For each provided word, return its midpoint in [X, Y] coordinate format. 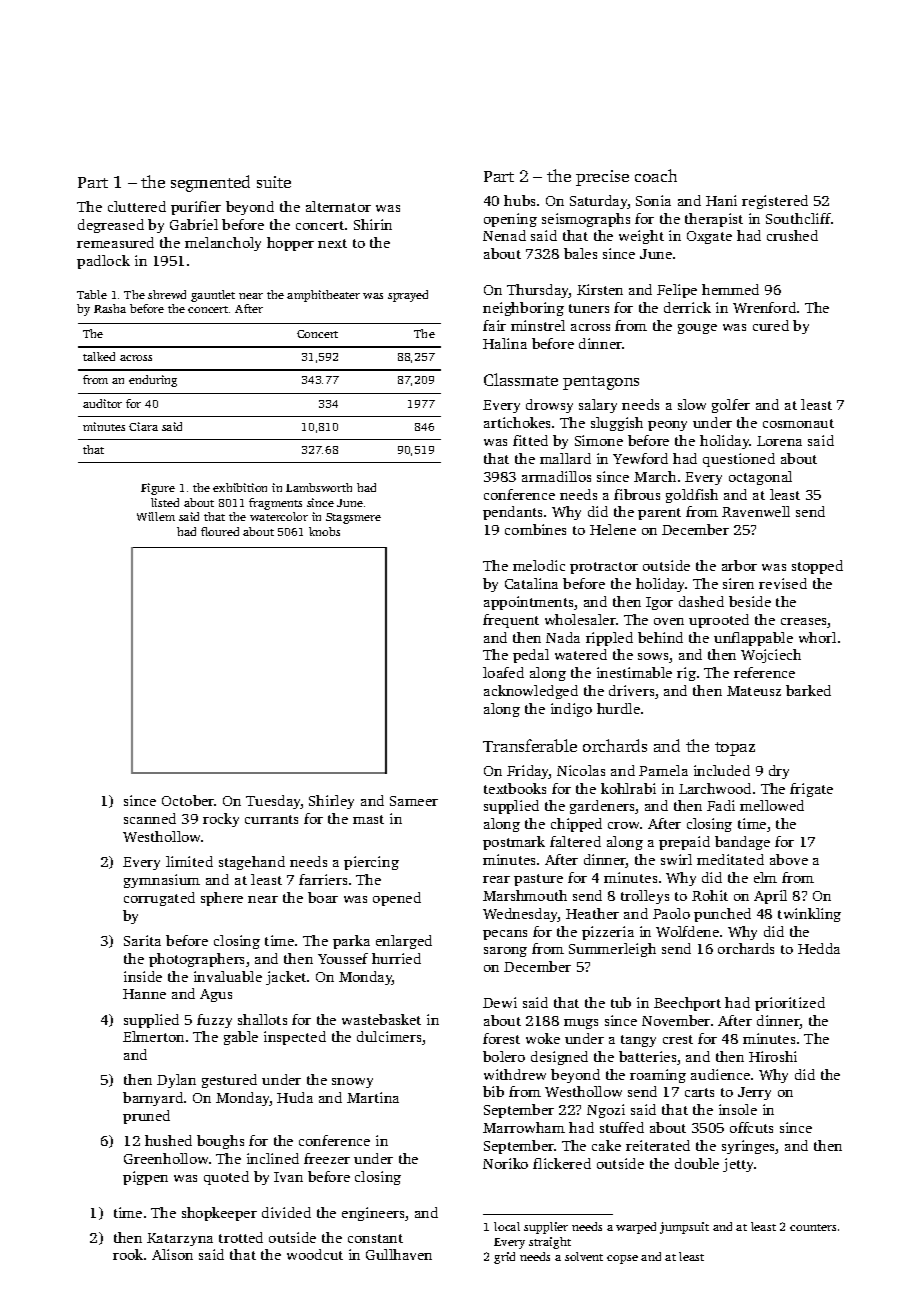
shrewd [167, 294]
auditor [102, 403]
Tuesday [273, 802]
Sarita [142, 940]
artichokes [517, 422]
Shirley [331, 802]
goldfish [692, 496]
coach [656, 175]
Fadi [721, 805]
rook [128, 1254]
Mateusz [754, 691]
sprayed [408, 296]
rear [496, 879]
